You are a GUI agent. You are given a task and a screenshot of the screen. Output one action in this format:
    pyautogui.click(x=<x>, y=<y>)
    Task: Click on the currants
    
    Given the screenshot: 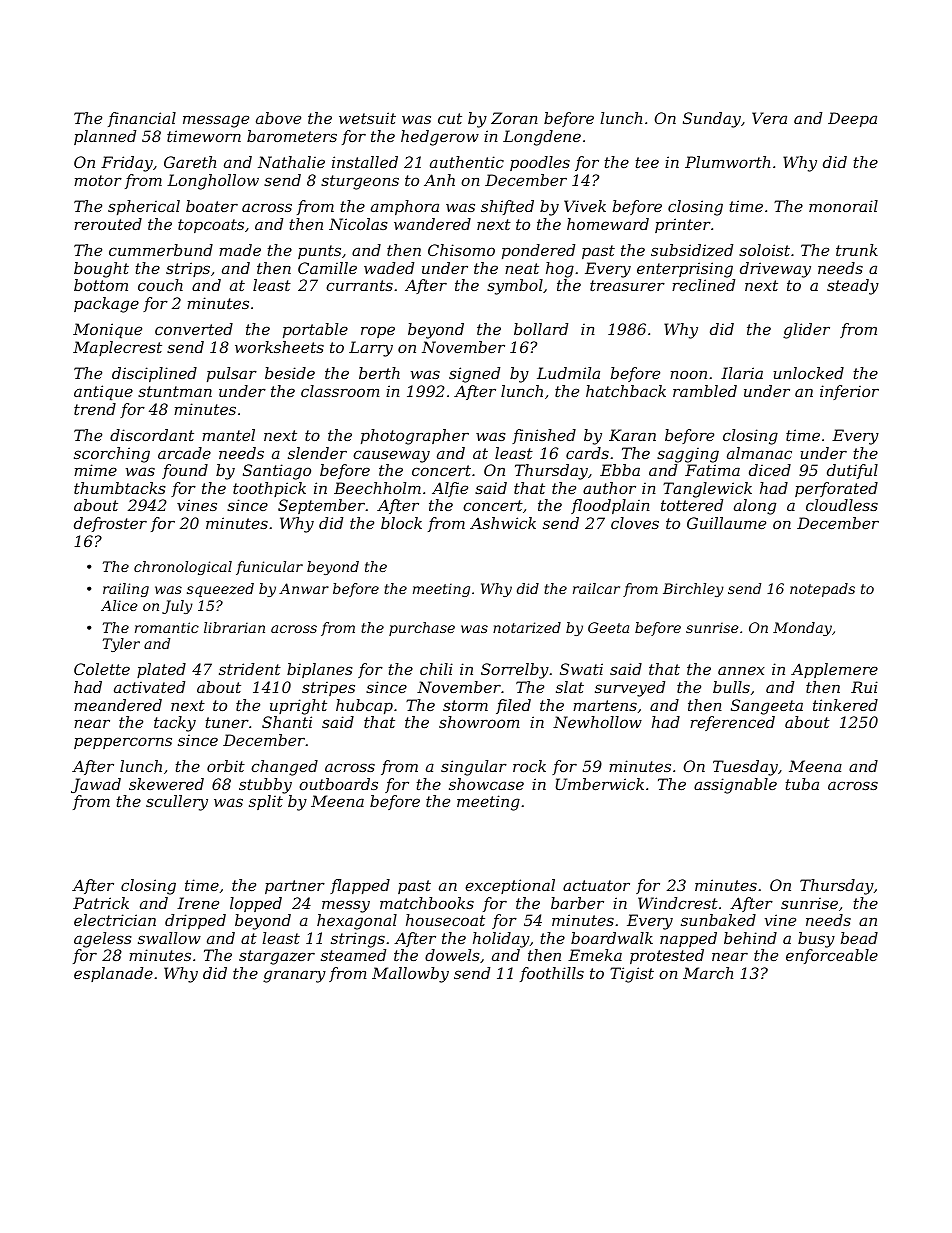 What is the action you would take?
    pyautogui.click(x=359, y=285)
